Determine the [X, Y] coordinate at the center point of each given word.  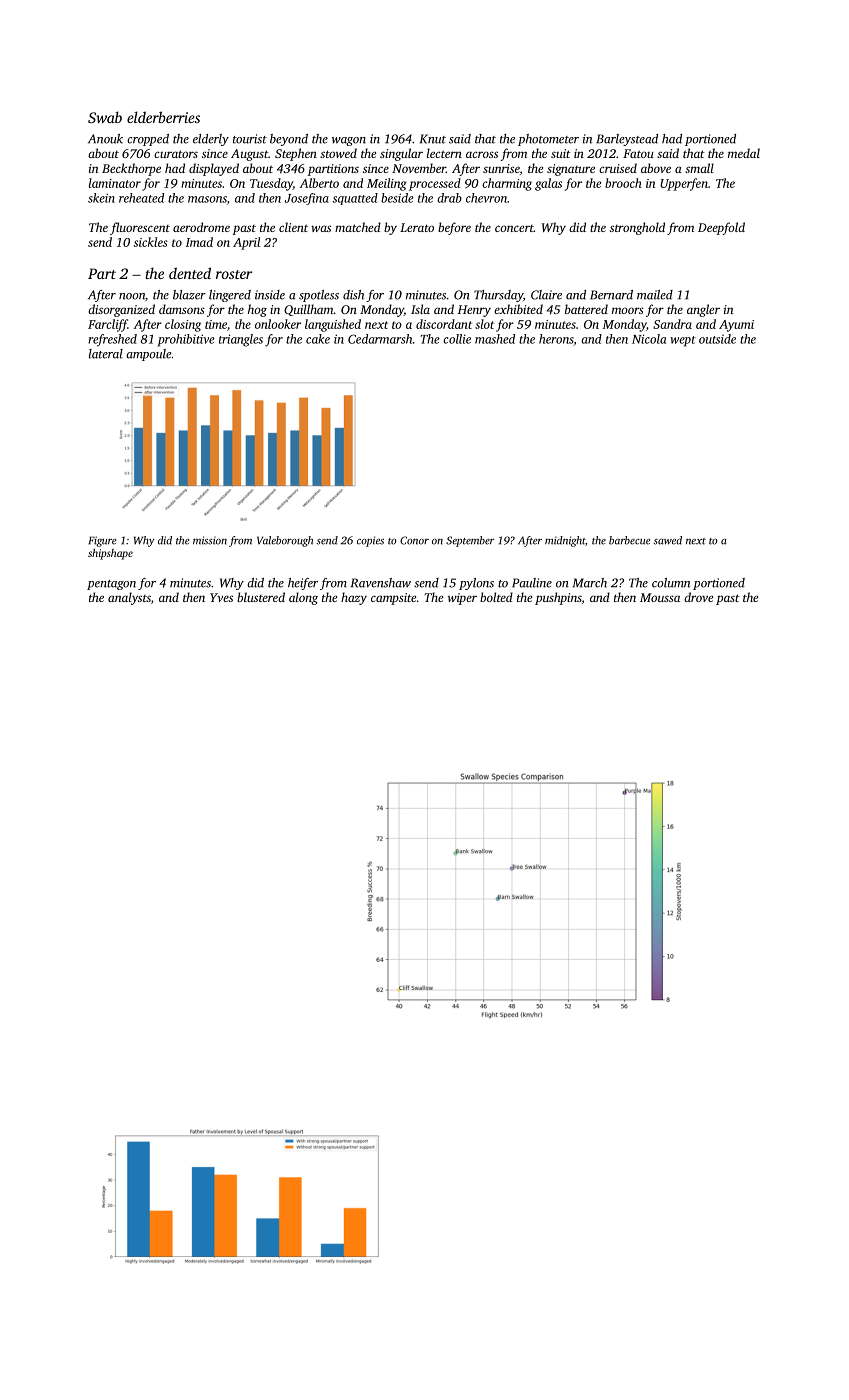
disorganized [121, 310]
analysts [129, 598]
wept [683, 341]
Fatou [638, 153]
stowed [338, 153]
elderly [211, 140]
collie [457, 339]
